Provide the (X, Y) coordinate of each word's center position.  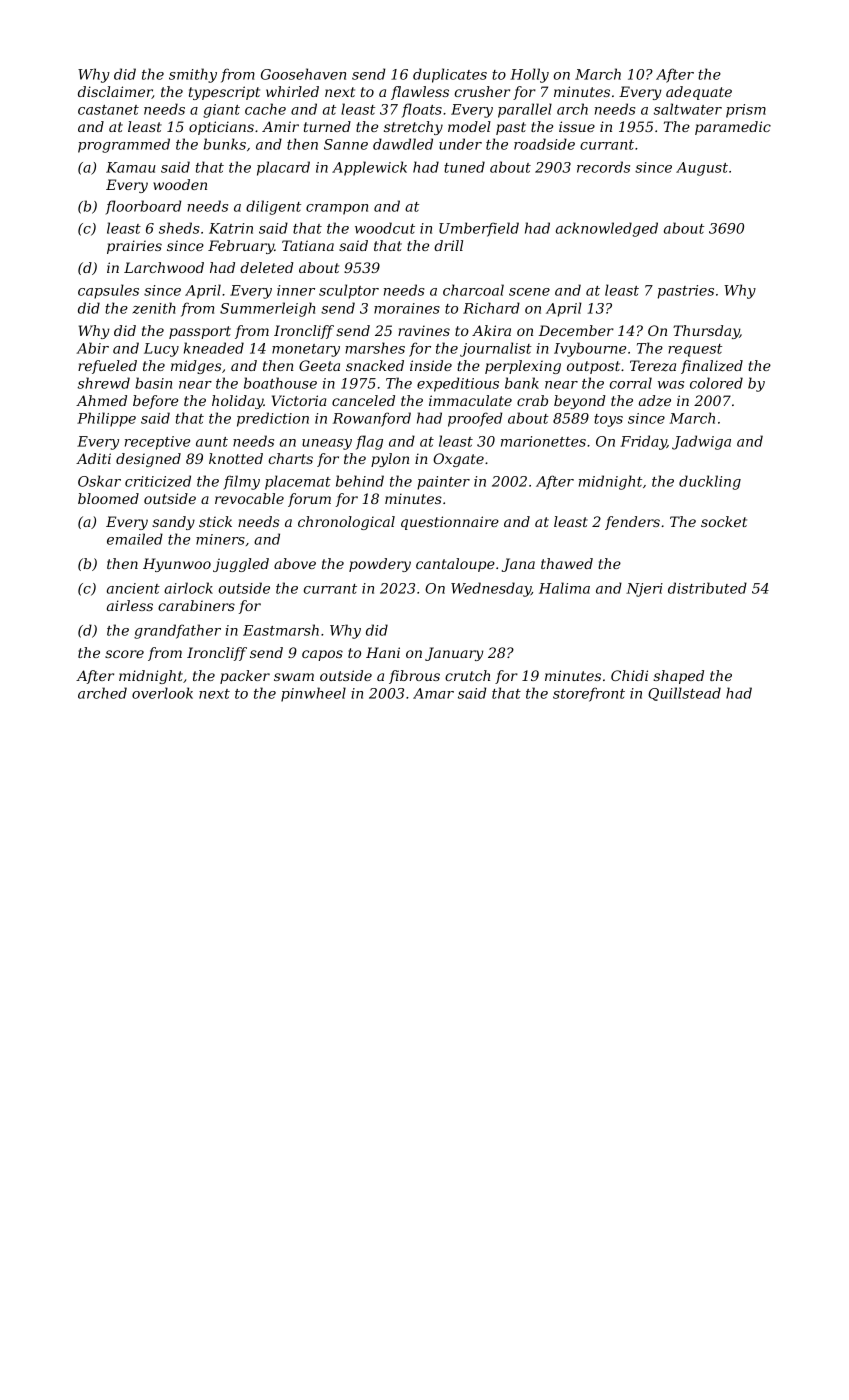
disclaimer (115, 92)
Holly (529, 75)
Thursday (706, 332)
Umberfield (479, 229)
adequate (699, 93)
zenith (154, 308)
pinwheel (313, 694)
